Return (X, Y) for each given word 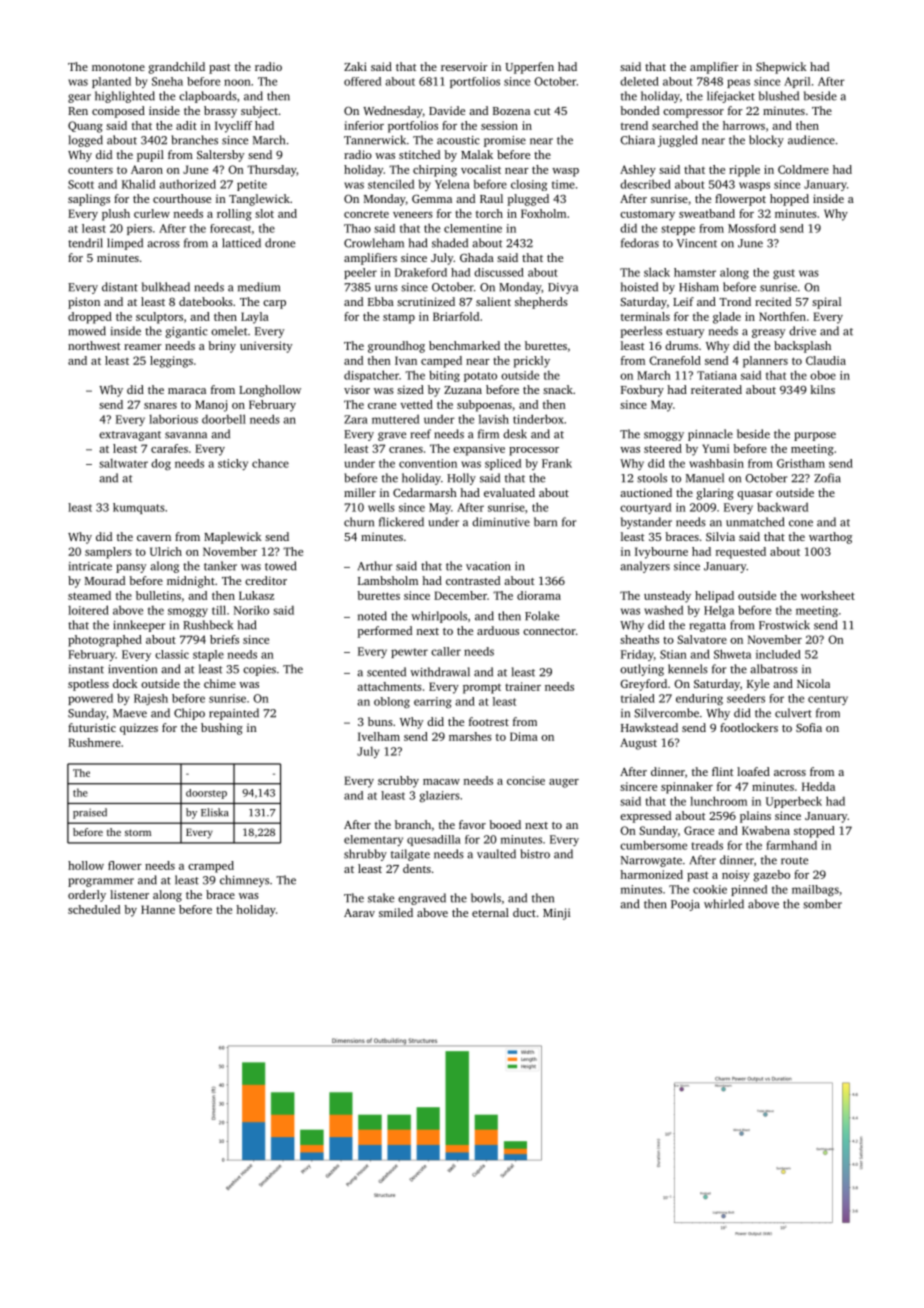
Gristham (801, 463)
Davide (447, 110)
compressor (693, 113)
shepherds (541, 303)
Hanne (158, 909)
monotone (118, 67)
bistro (535, 854)
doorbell (224, 419)
